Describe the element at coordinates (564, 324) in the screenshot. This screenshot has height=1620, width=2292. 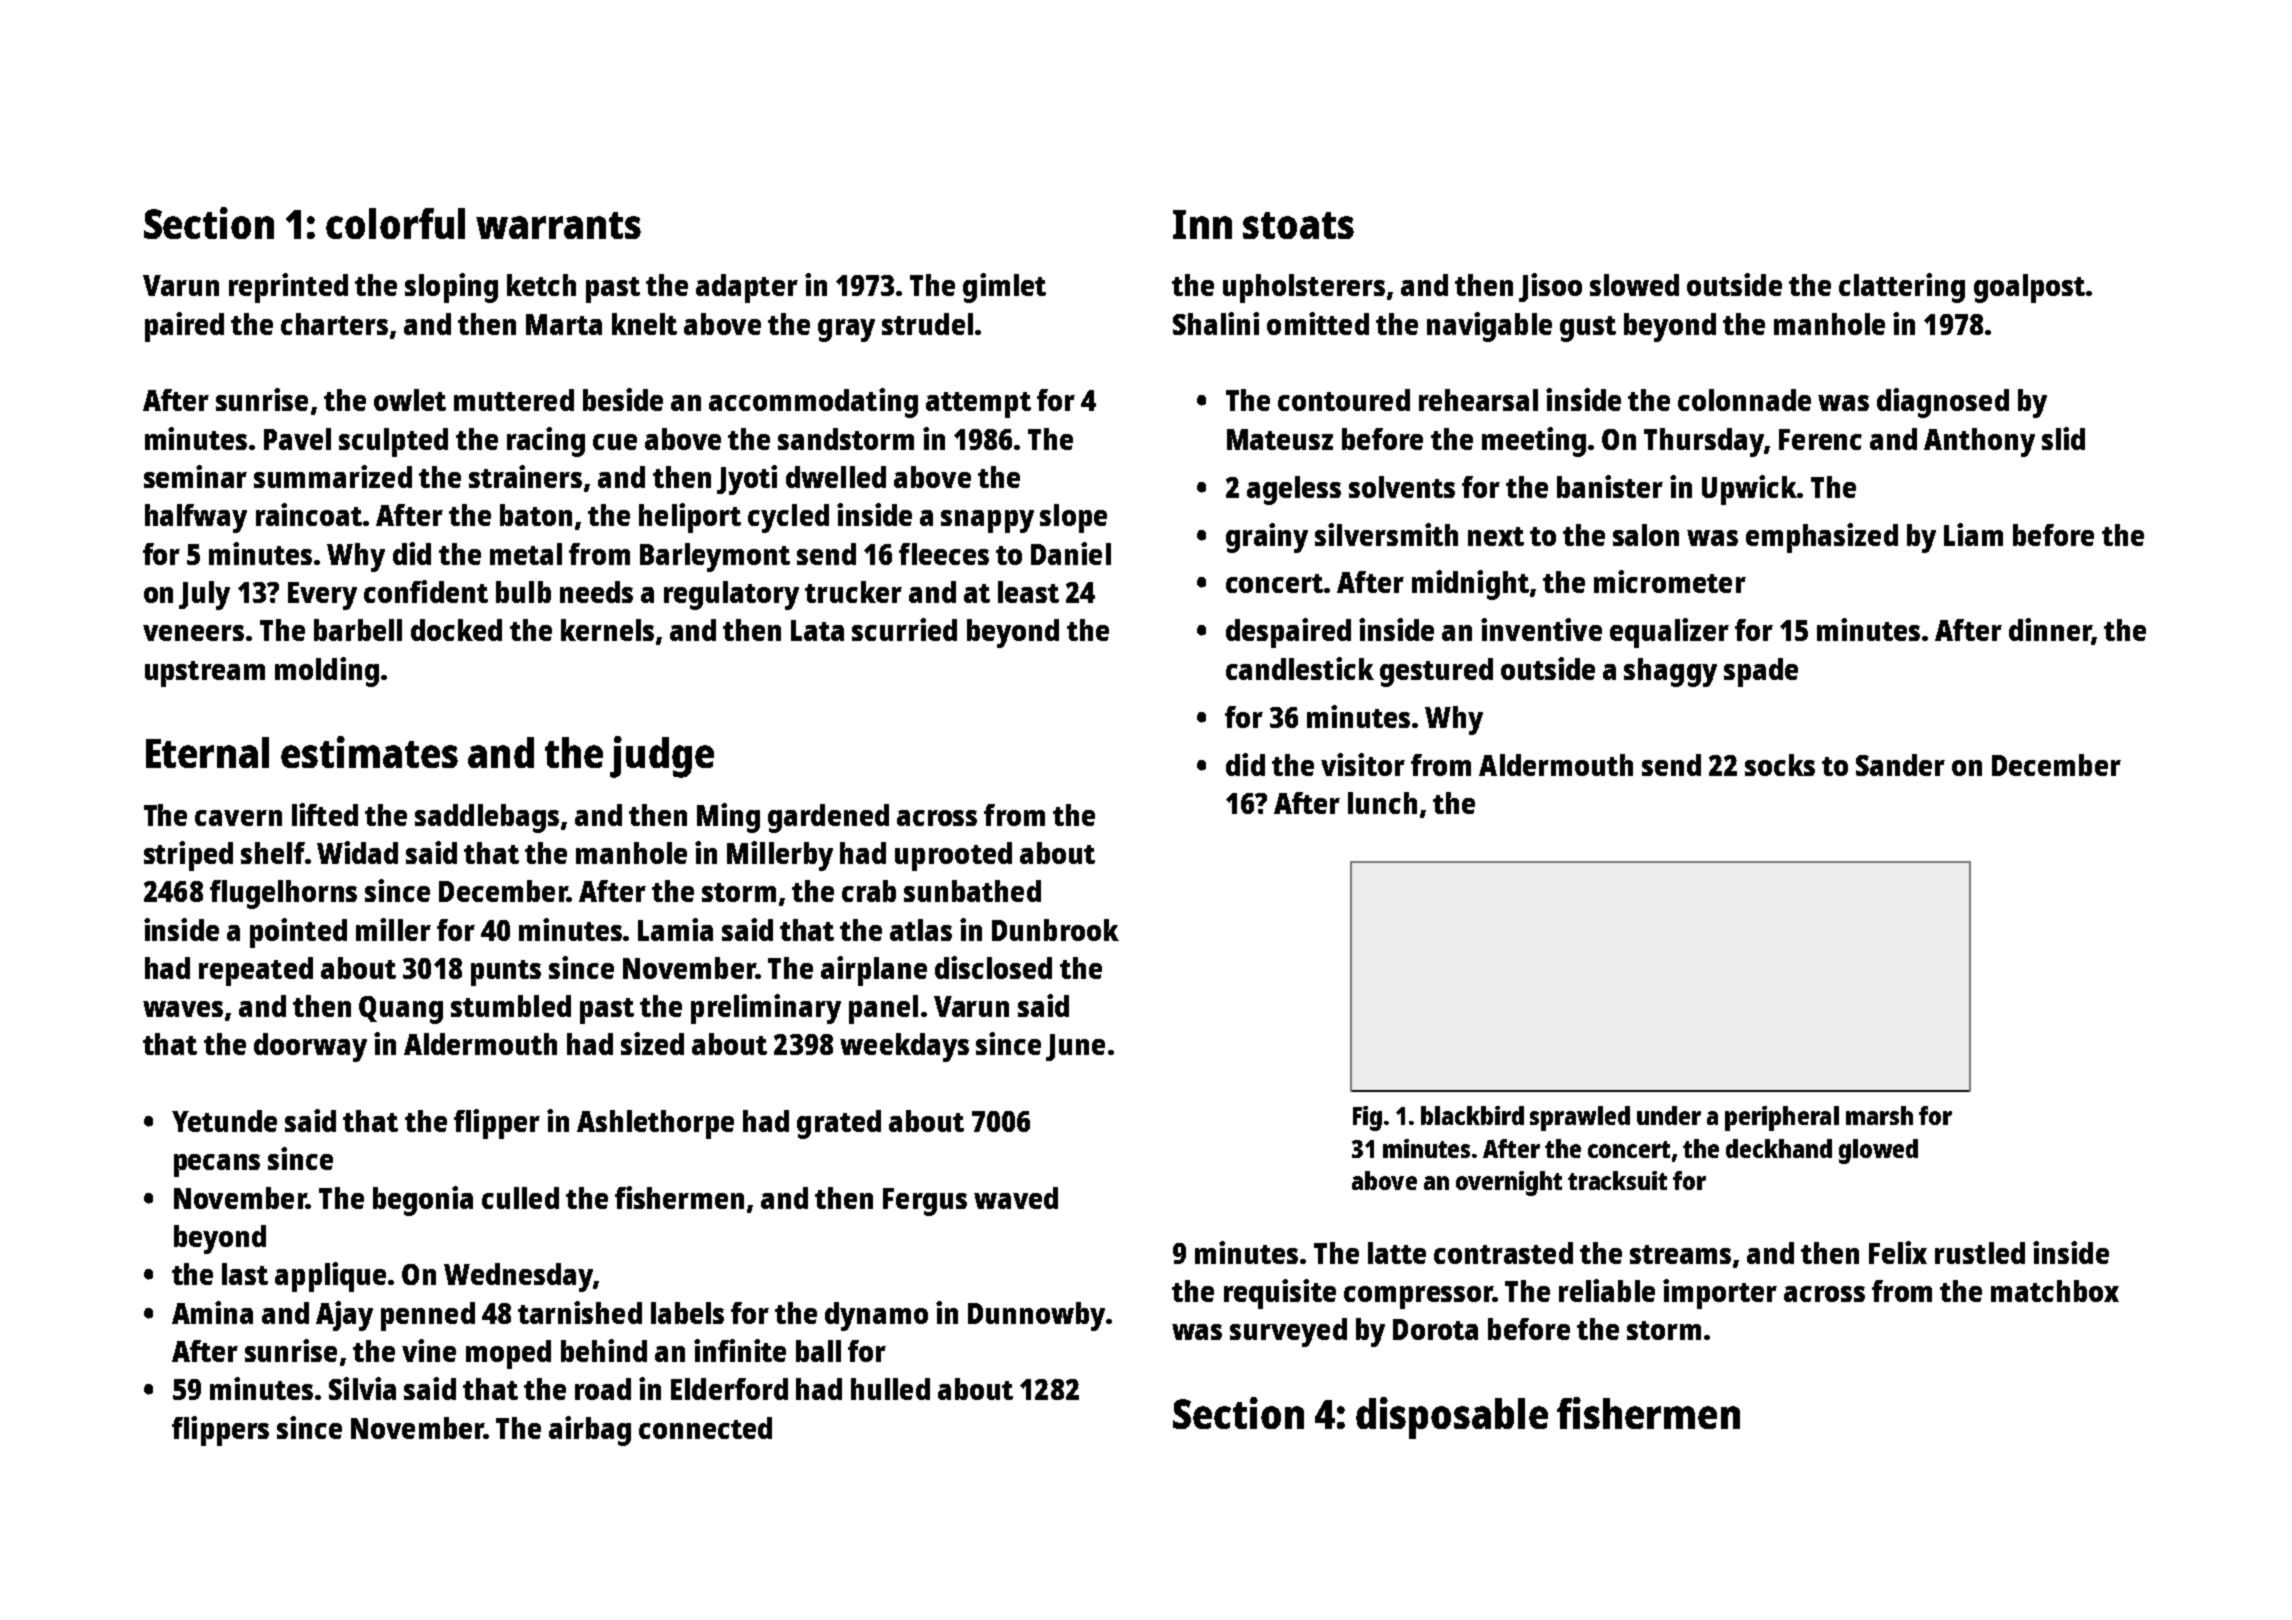
I see `Marta` at that location.
